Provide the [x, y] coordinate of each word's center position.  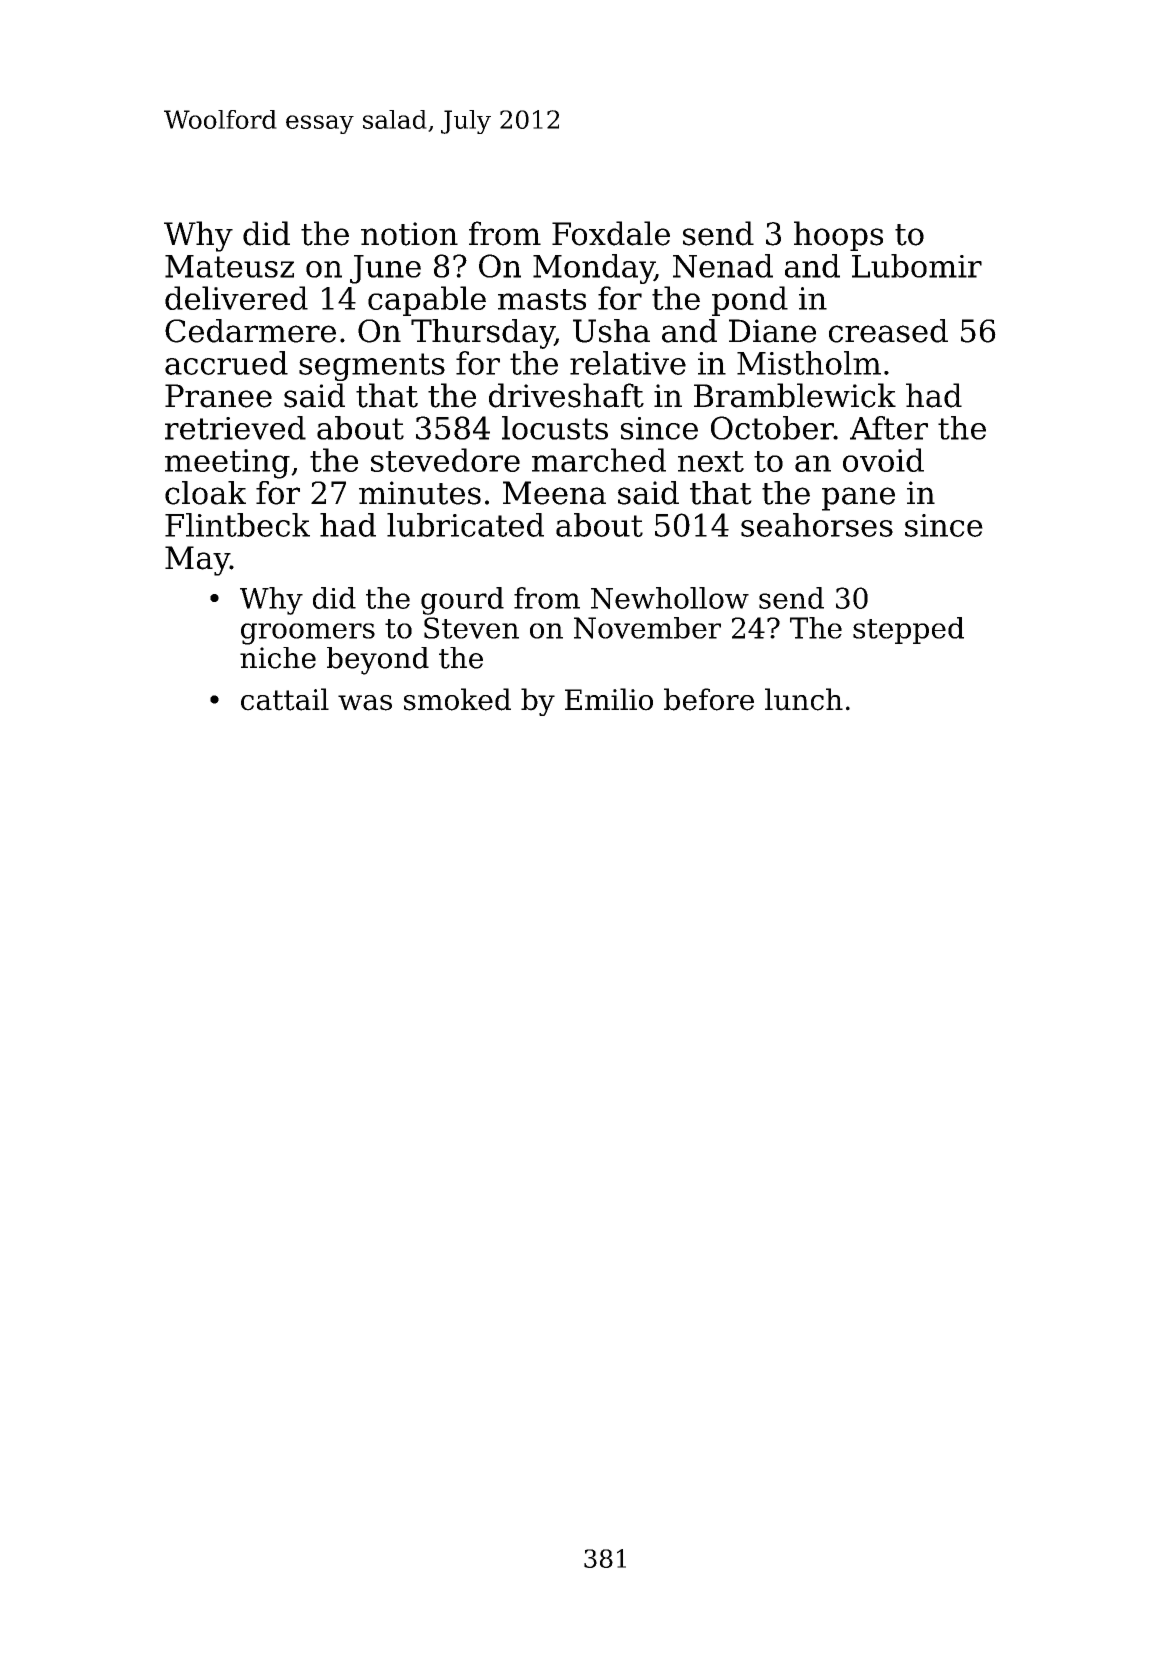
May [197, 561]
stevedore [445, 460]
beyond [378, 661]
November [647, 628]
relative [628, 363]
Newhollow [670, 598]
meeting [227, 464]
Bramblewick [795, 395]
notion [409, 234]
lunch [804, 699]
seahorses [817, 525]
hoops [838, 236]
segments [372, 367]
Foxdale [611, 233]
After [889, 428]
